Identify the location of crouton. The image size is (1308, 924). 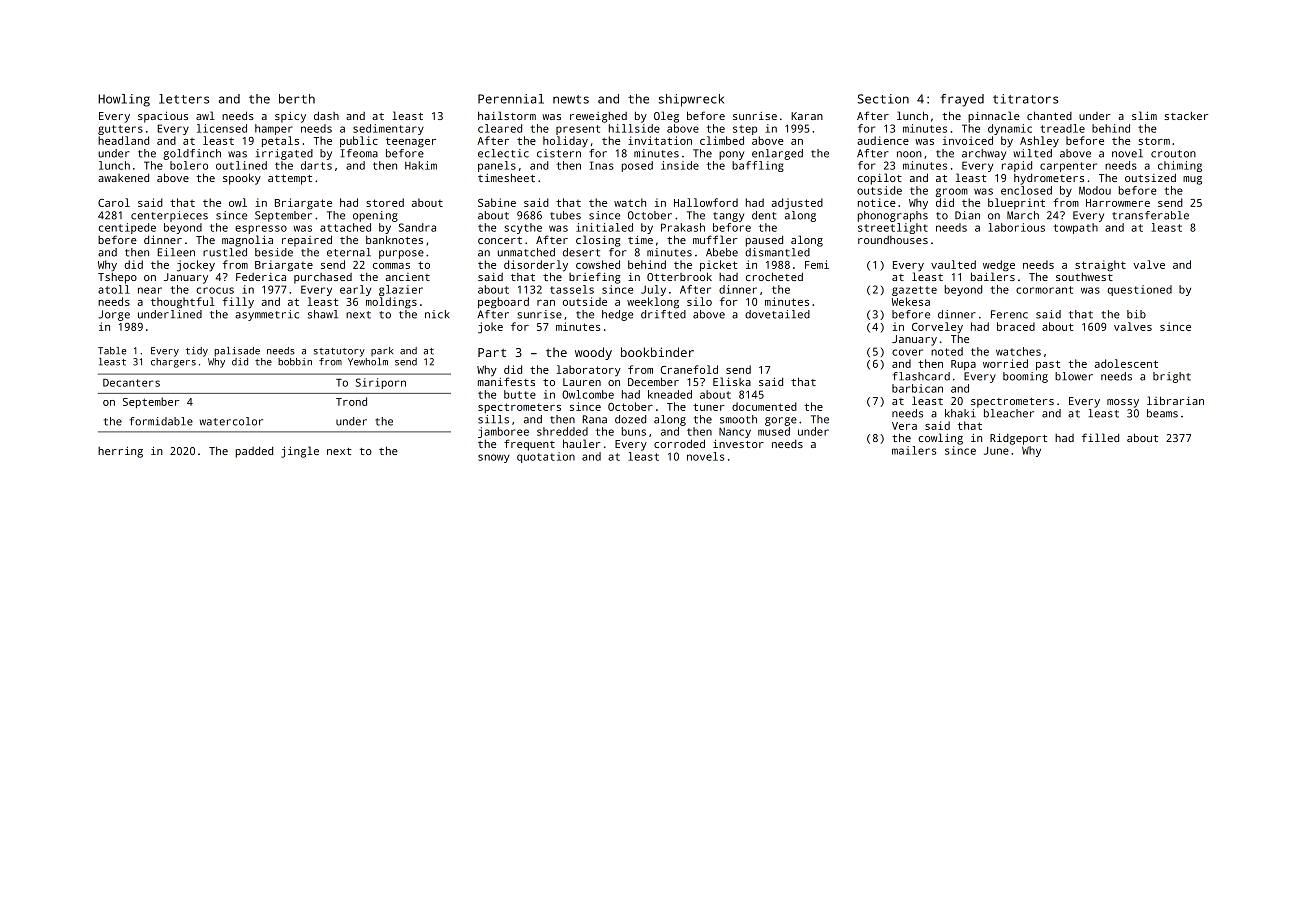
(1173, 154).
